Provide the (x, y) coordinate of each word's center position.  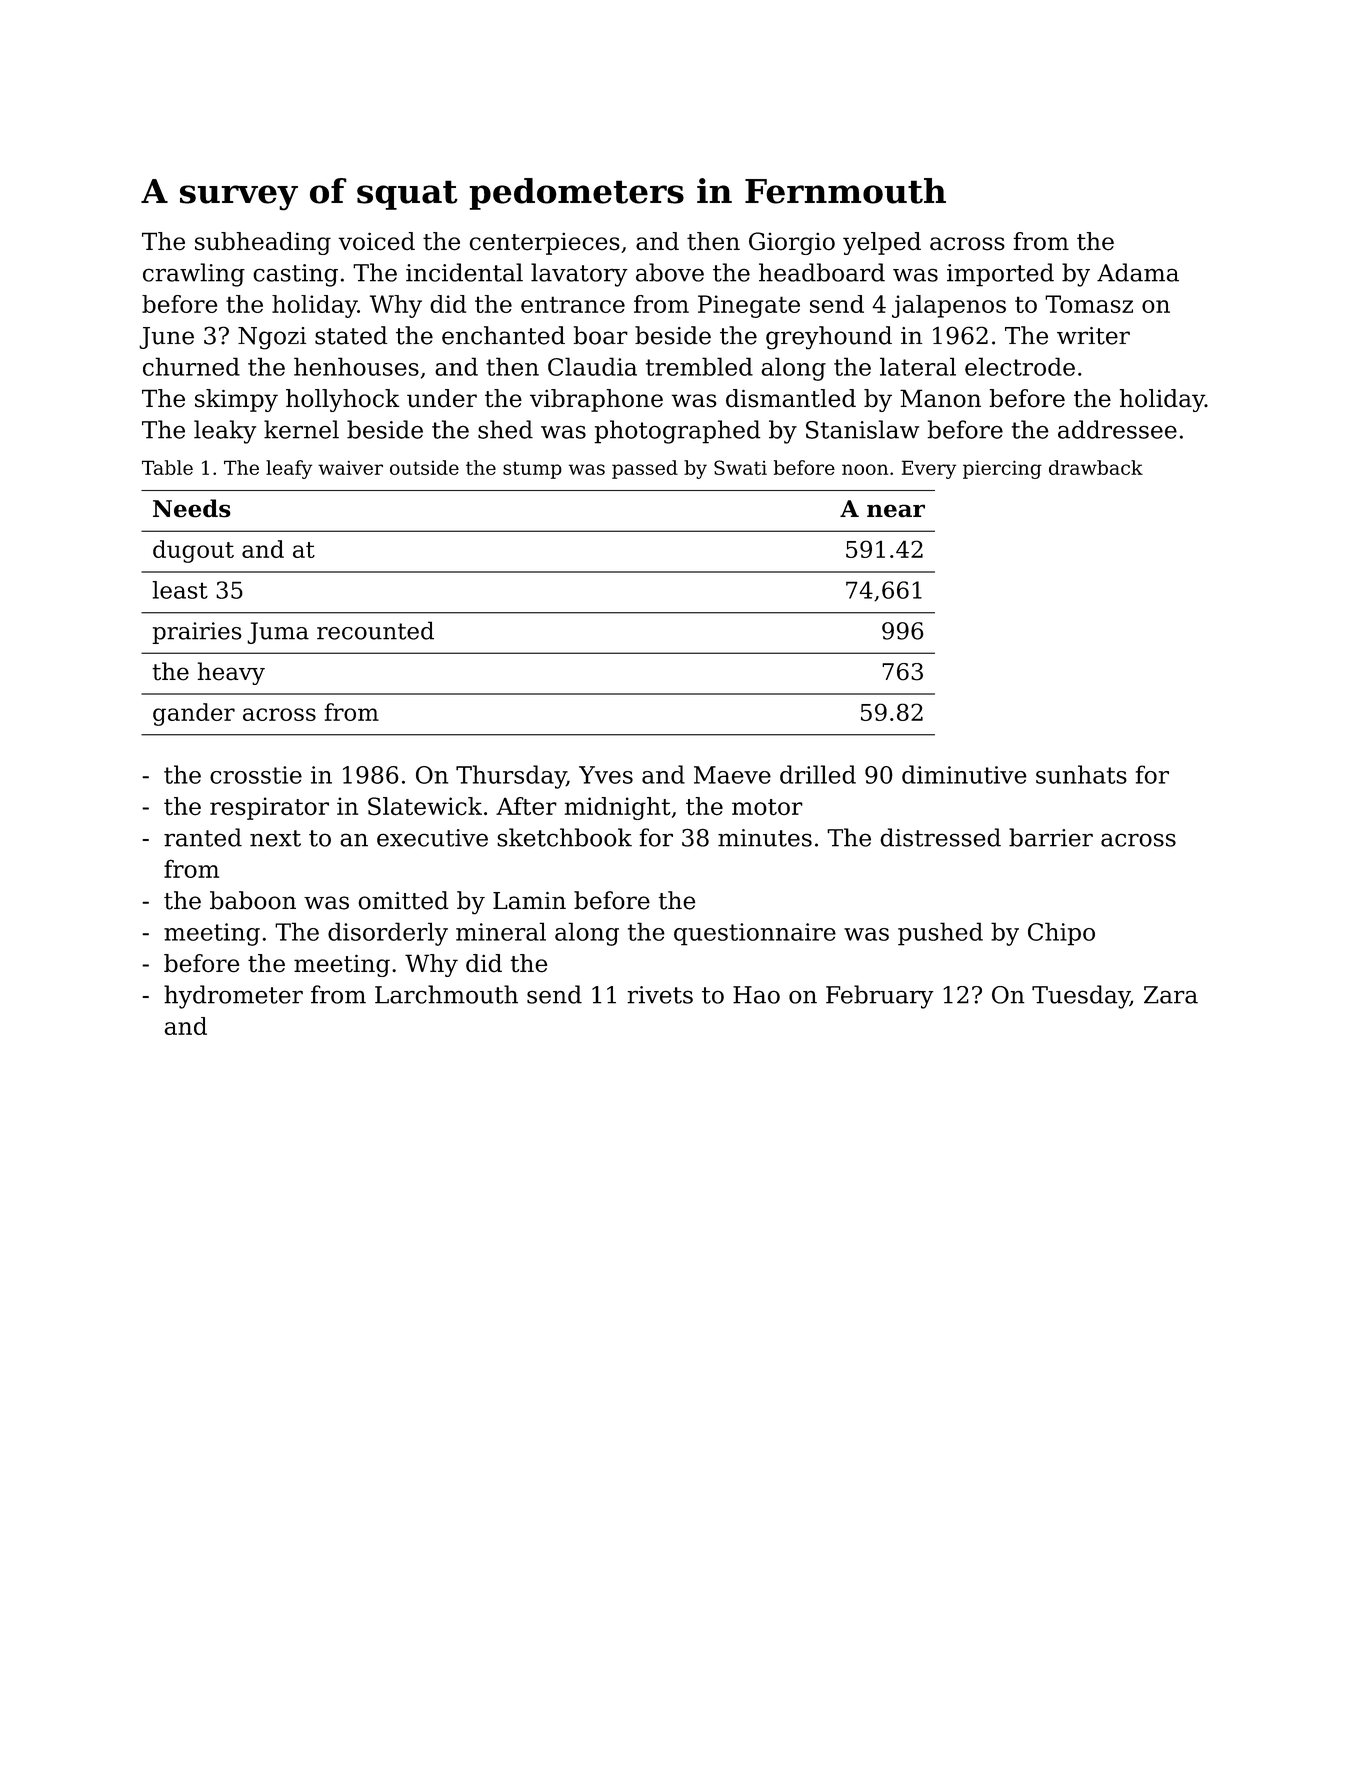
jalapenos (949, 306)
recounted (375, 630)
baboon (253, 900)
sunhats (1081, 774)
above (670, 272)
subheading (263, 243)
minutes (765, 838)
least (180, 590)
